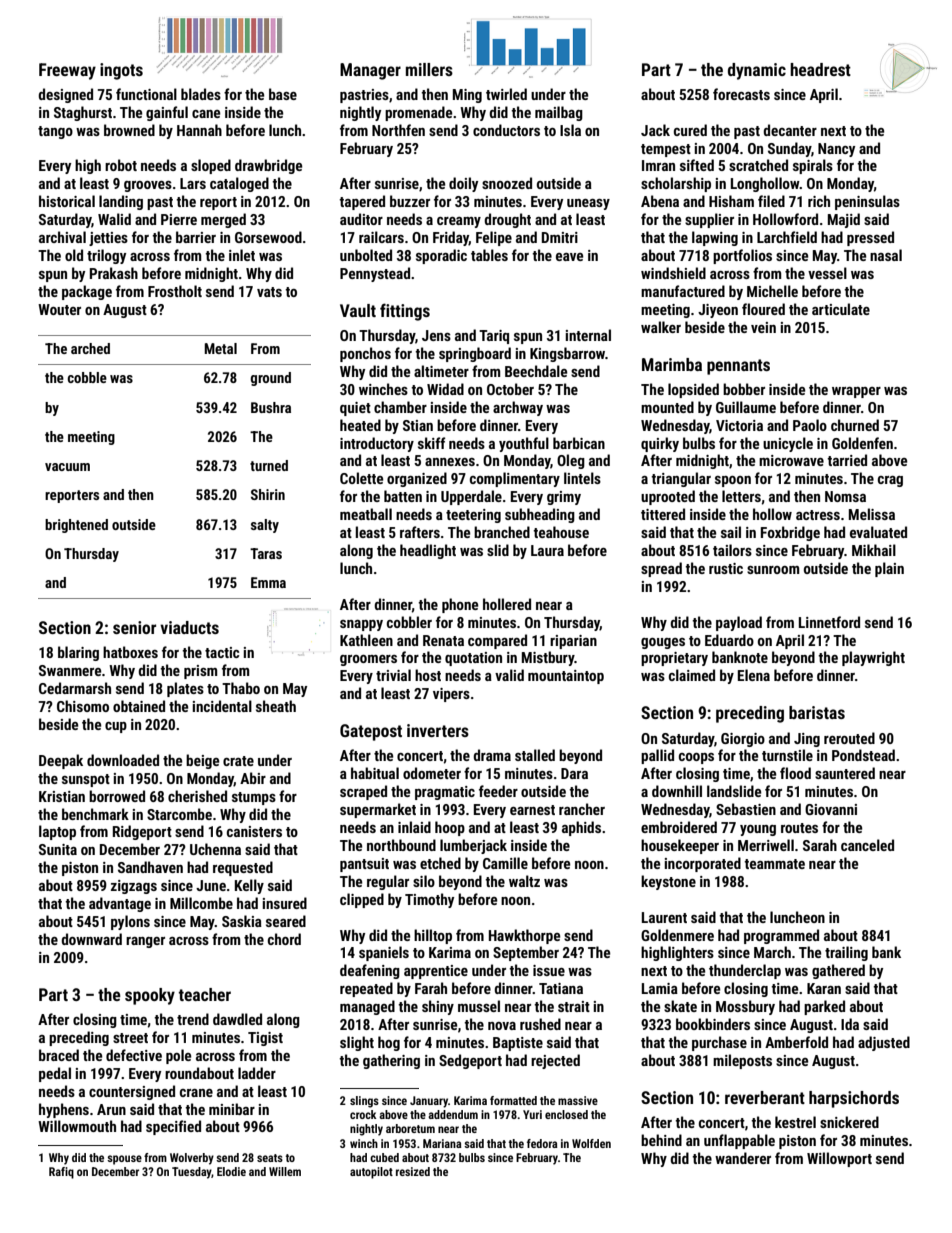 The width and height of the screenshot is (952, 1233). What do you see at coordinates (524, 881) in the screenshot?
I see `waltz` at bounding box center [524, 881].
